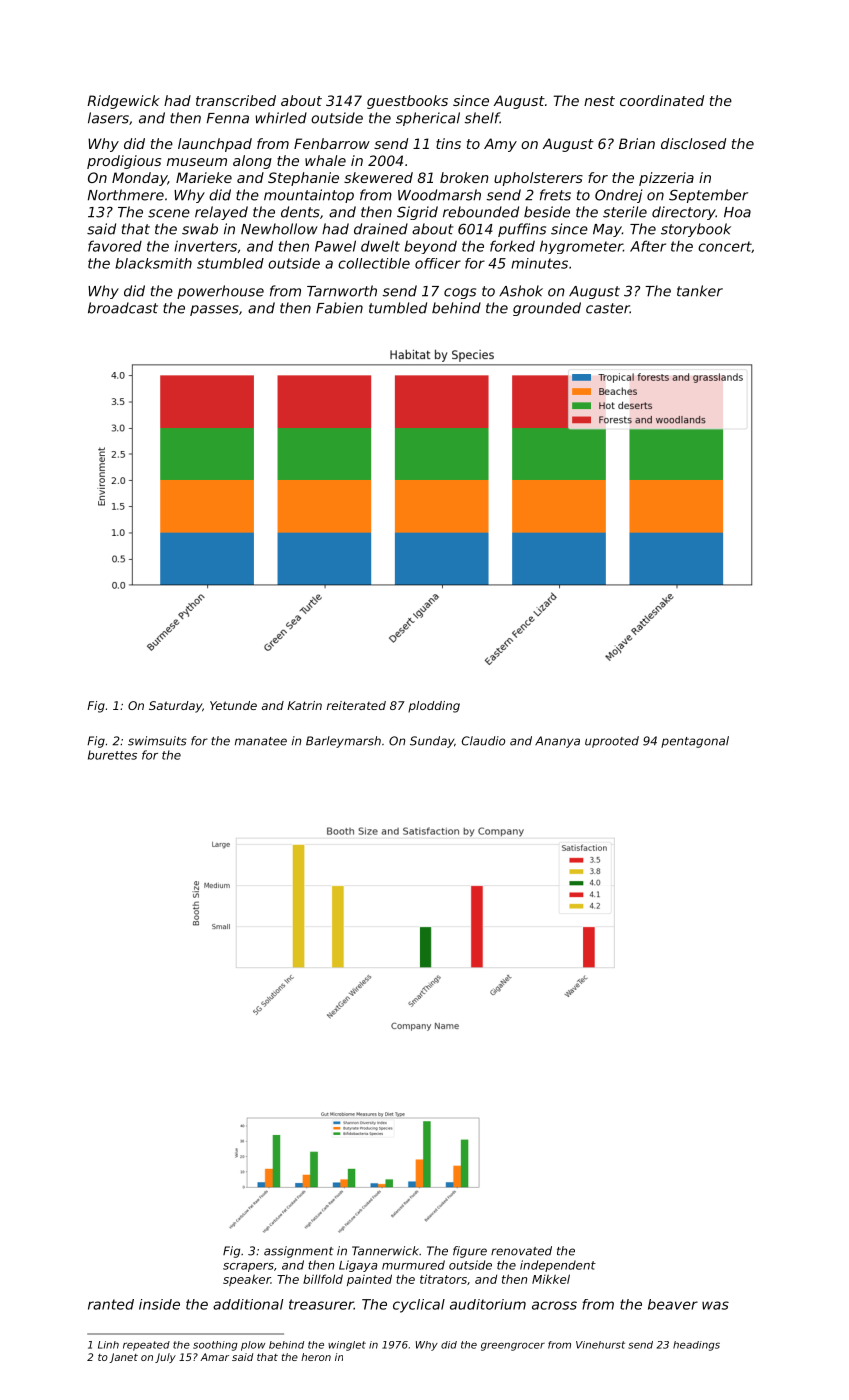 The image size is (849, 1400). Describe the element at coordinates (482, 118) in the image. I see `shelf` at that location.
